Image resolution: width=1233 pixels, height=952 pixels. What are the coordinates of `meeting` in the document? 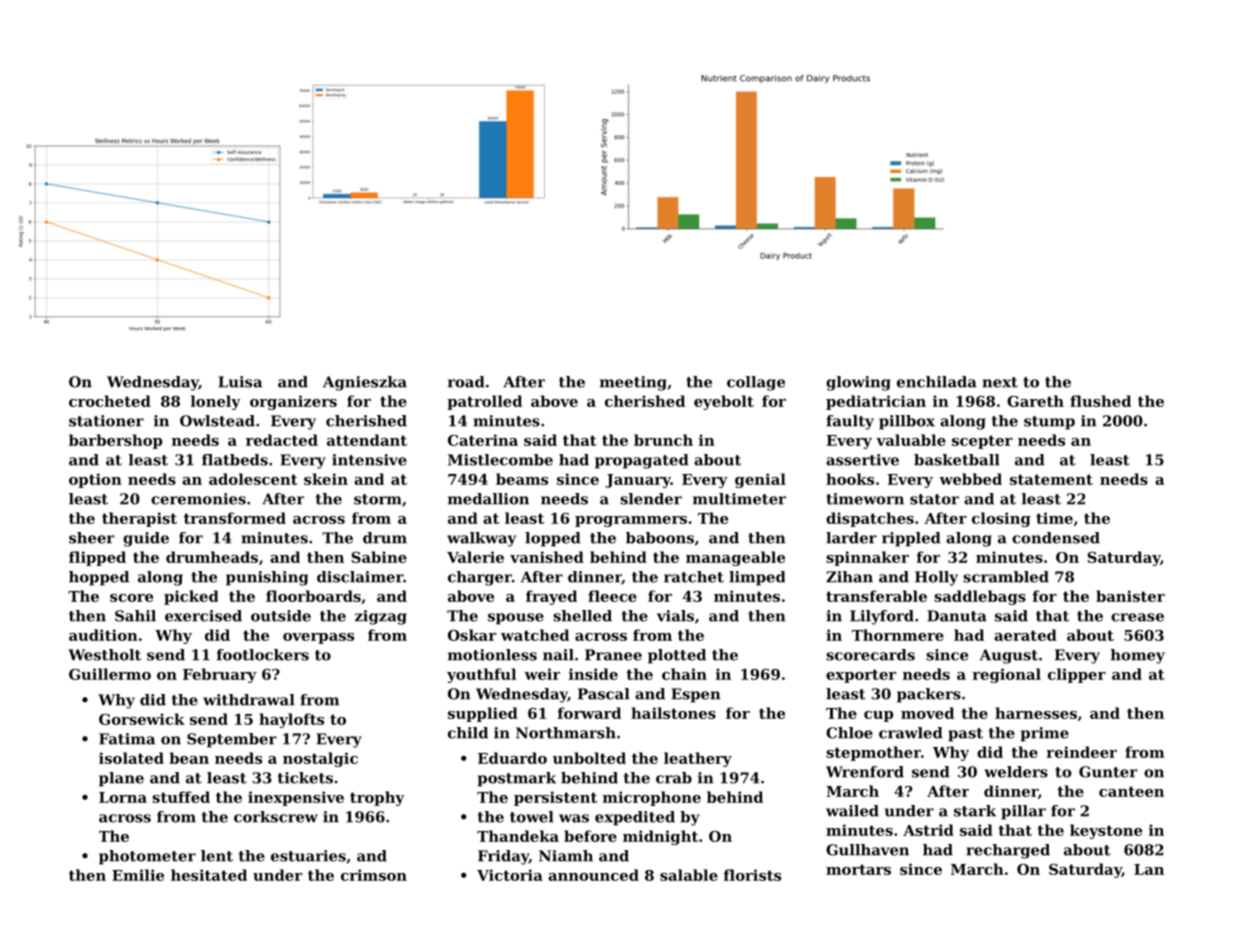 It's located at (633, 383).
